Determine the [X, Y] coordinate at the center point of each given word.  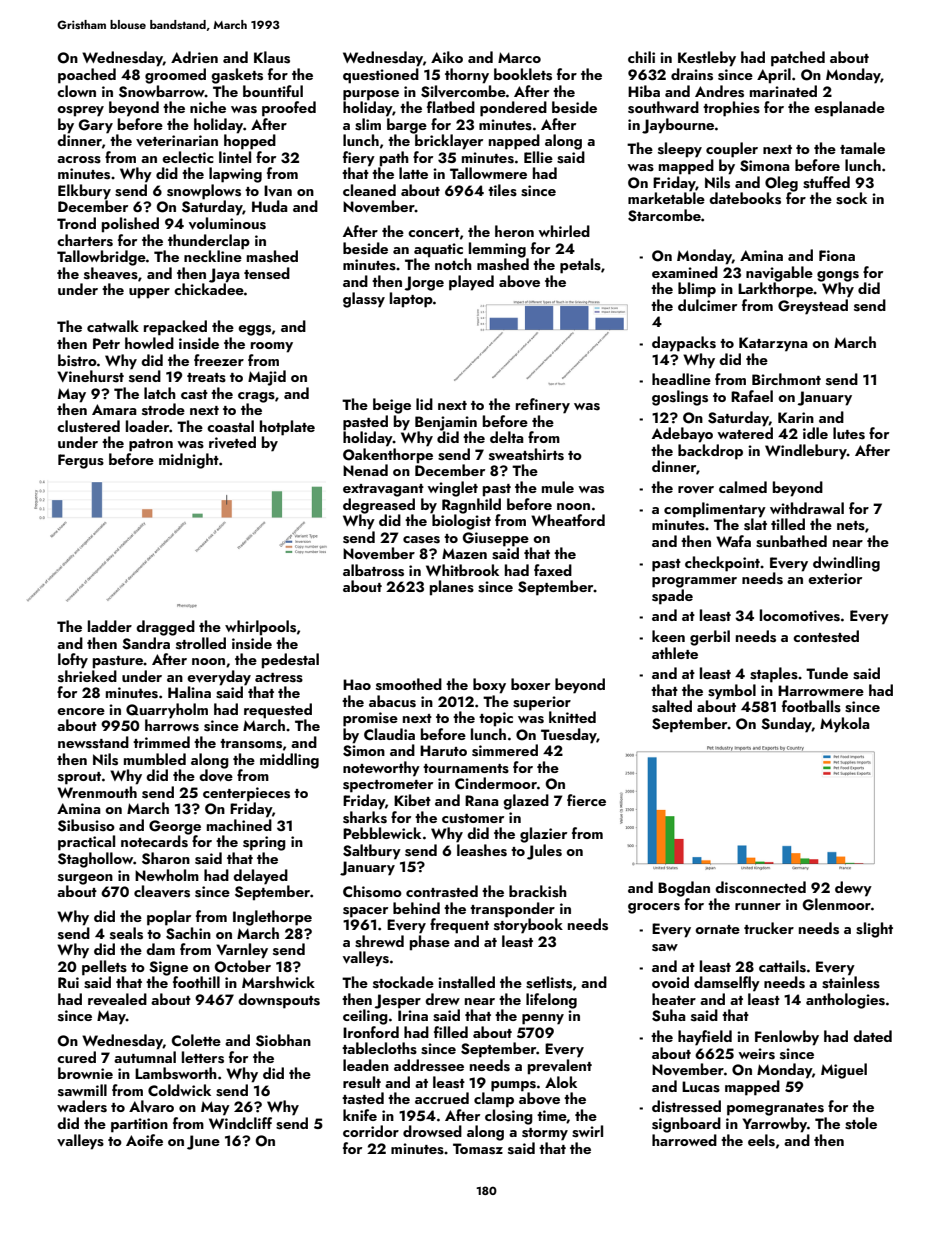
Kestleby [707, 59]
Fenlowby [787, 1038]
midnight [189, 461]
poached [87, 76]
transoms [251, 744]
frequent [459, 926]
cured [76, 1057]
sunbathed [791, 541]
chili [641, 57]
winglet [452, 489]
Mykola [845, 725]
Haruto [443, 750]
